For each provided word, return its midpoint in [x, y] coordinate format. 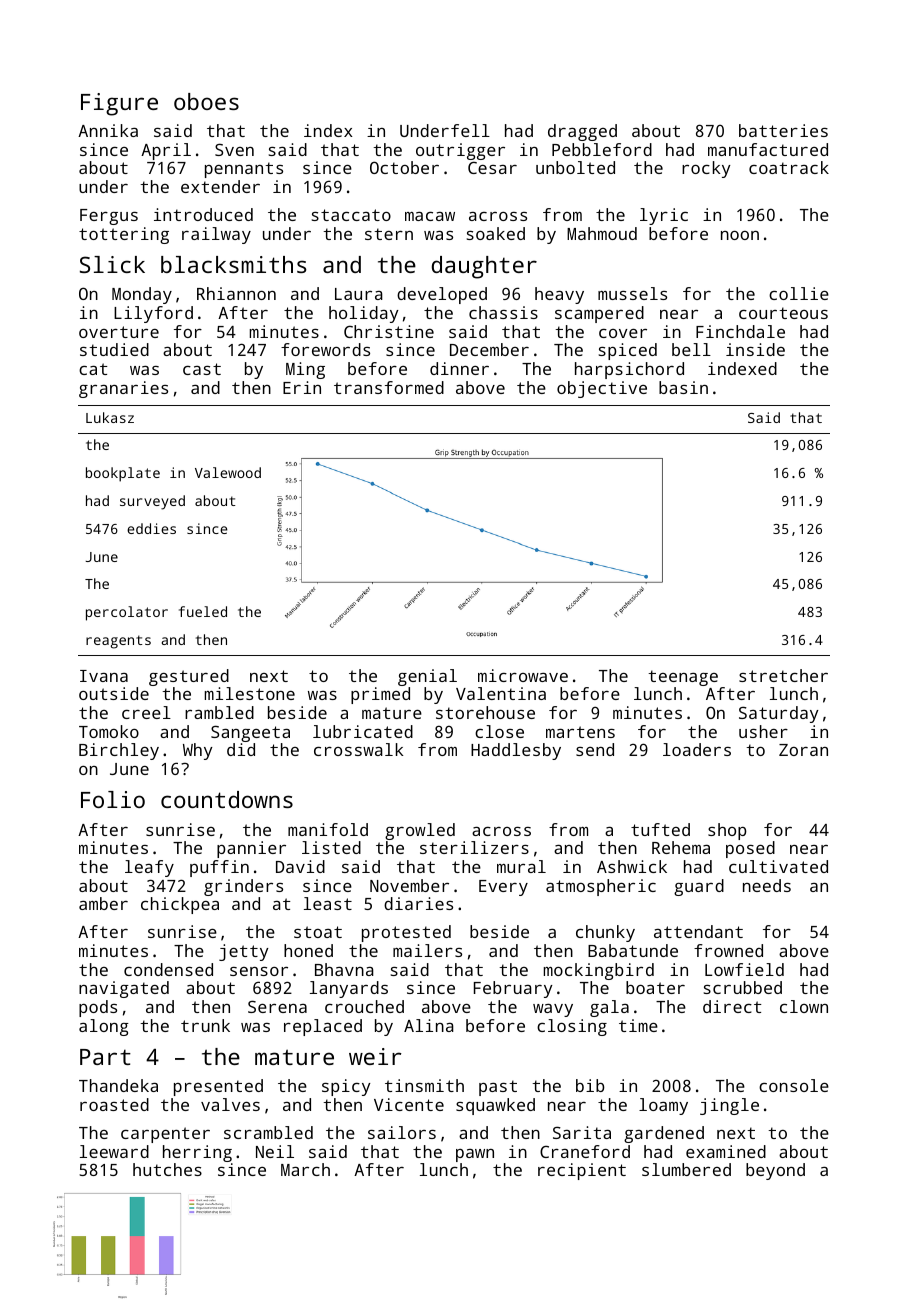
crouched [364, 1006]
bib [590, 1085]
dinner [459, 368]
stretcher [783, 675]
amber [103, 903]
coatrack [789, 167]
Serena [277, 1006]
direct [732, 1006]
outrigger [460, 151]
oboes [206, 101]
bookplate [123, 474]
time [638, 1025]
